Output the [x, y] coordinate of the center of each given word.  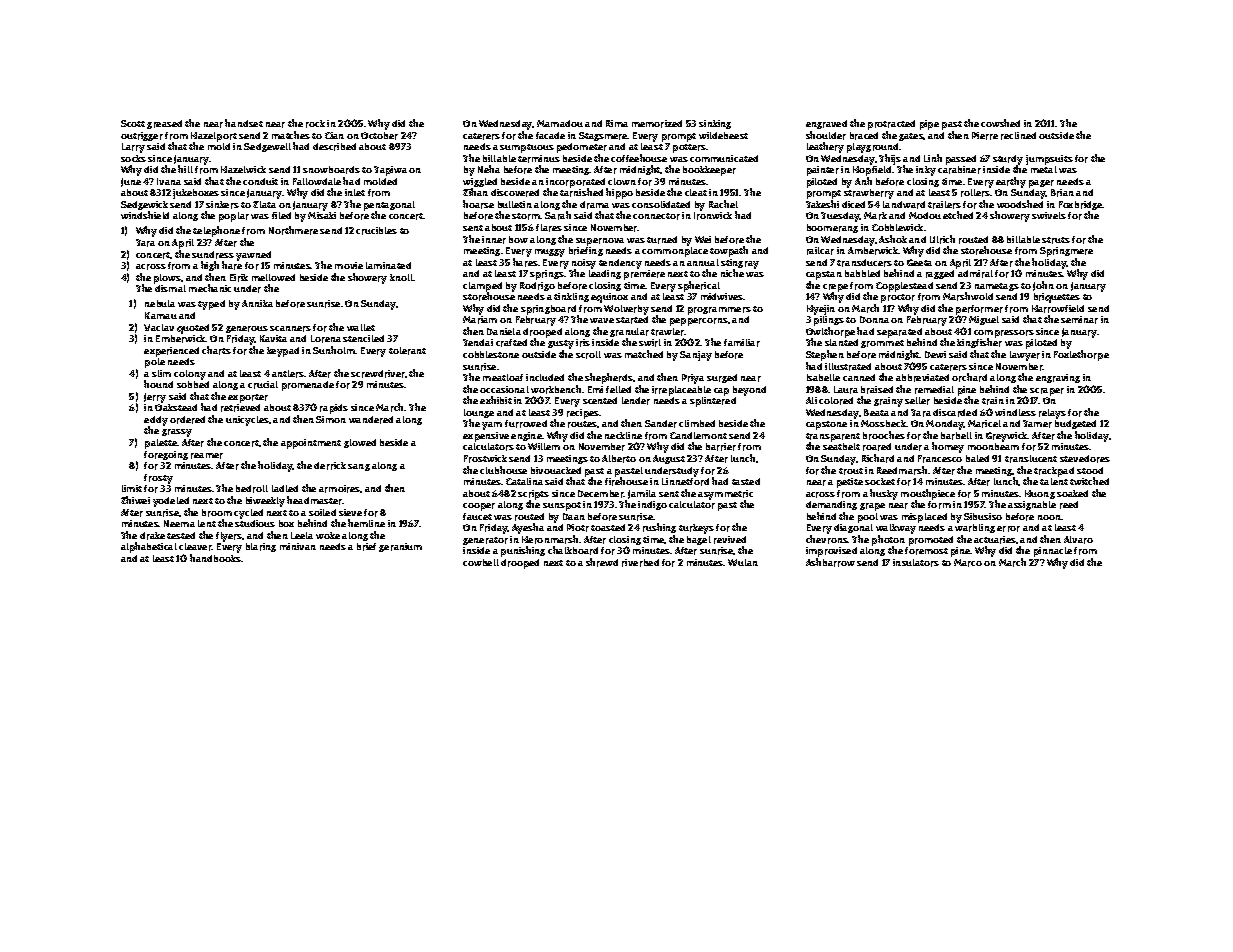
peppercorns [699, 322]
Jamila [642, 494]
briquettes [1057, 298]
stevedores [1085, 459]
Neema [179, 523]
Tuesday [840, 217]
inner [494, 240]
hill [185, 169]
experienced [171, 352]
